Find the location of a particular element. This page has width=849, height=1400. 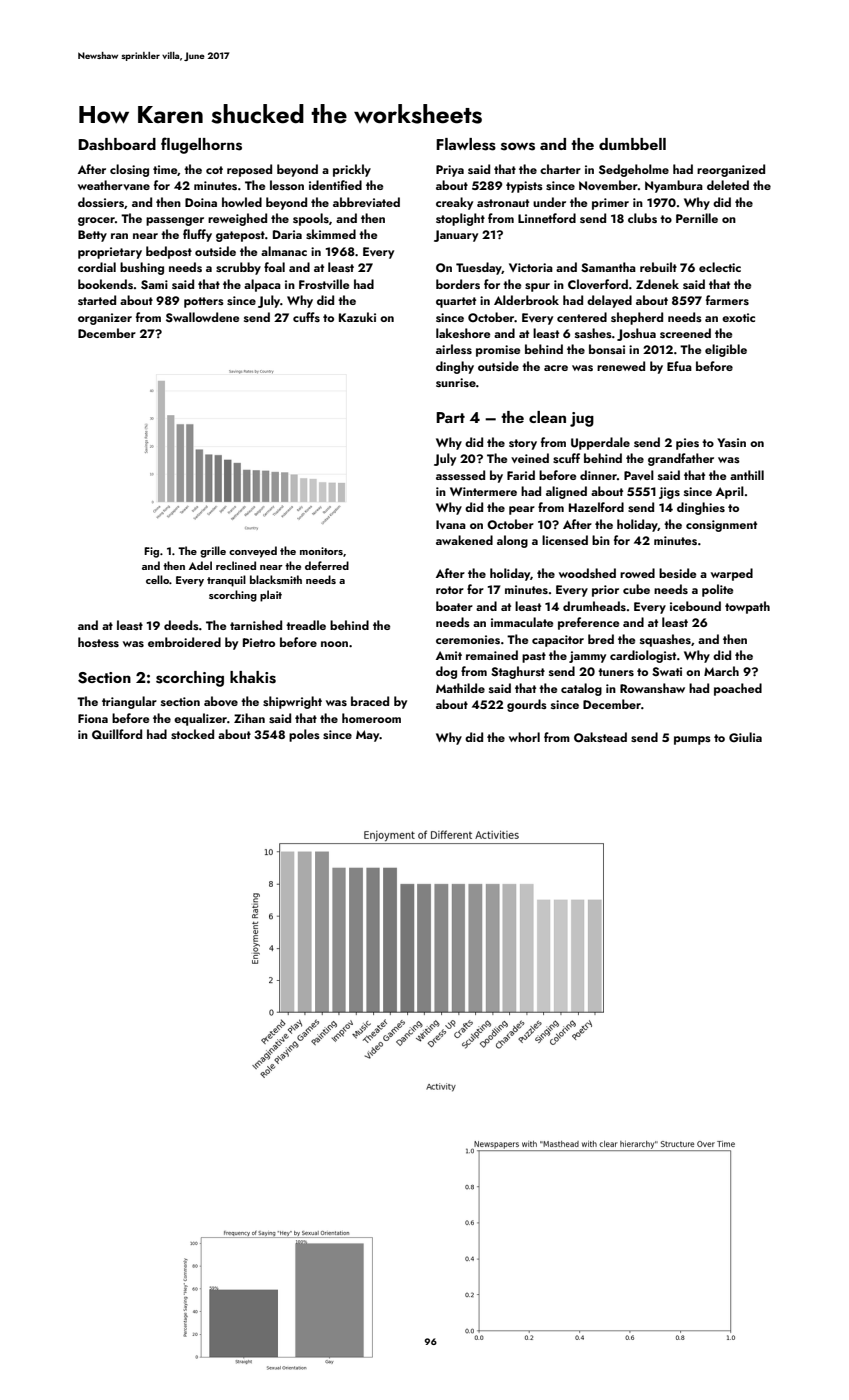

prickly is located at coordinates (352, 170).
